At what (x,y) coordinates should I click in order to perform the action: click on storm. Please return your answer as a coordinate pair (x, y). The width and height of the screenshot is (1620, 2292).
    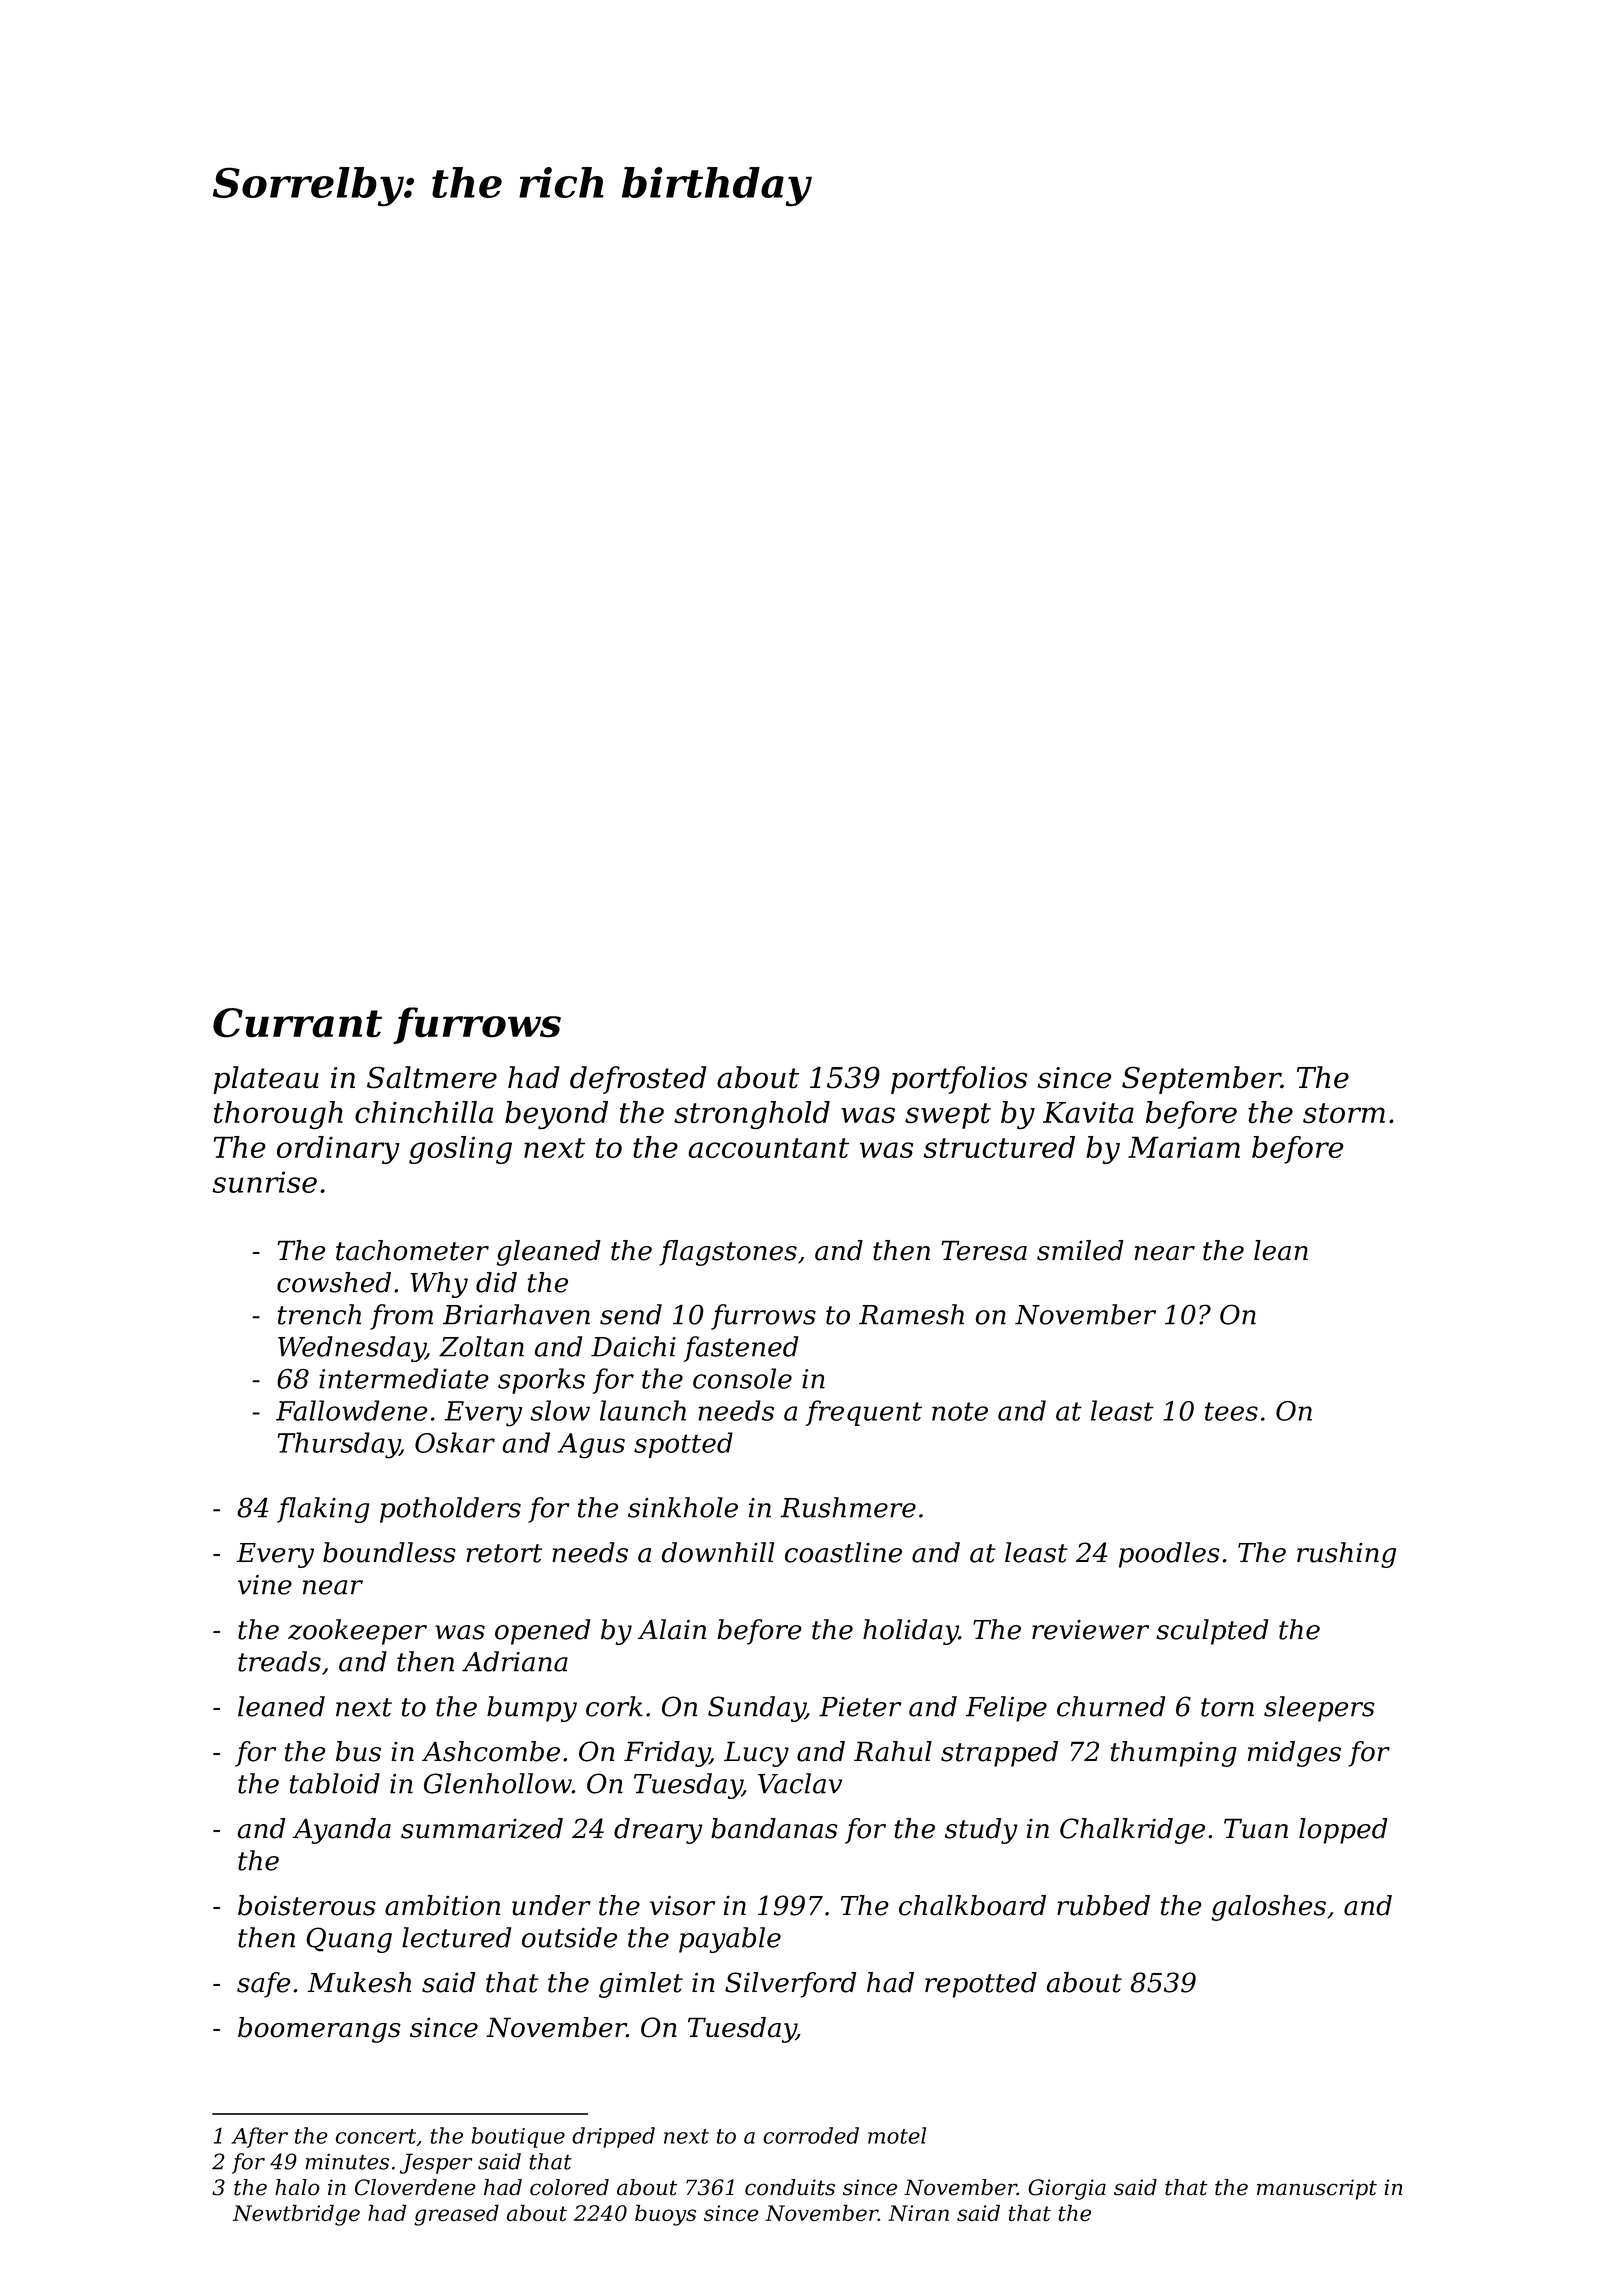
    Looking at the image, I should click on (1344, 1113).
